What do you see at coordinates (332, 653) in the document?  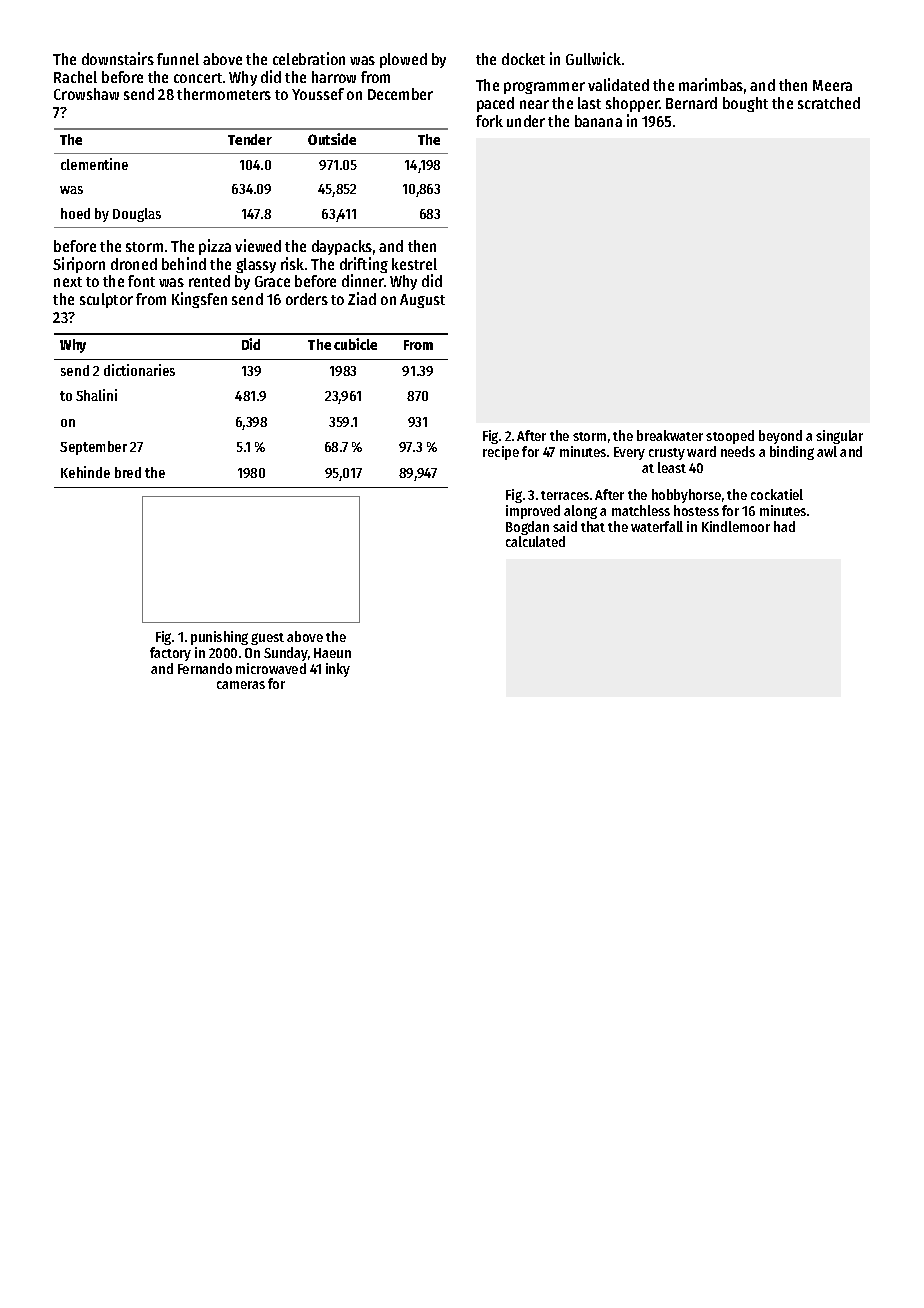 I see `Haeun` at bounding box center [332, 653].
